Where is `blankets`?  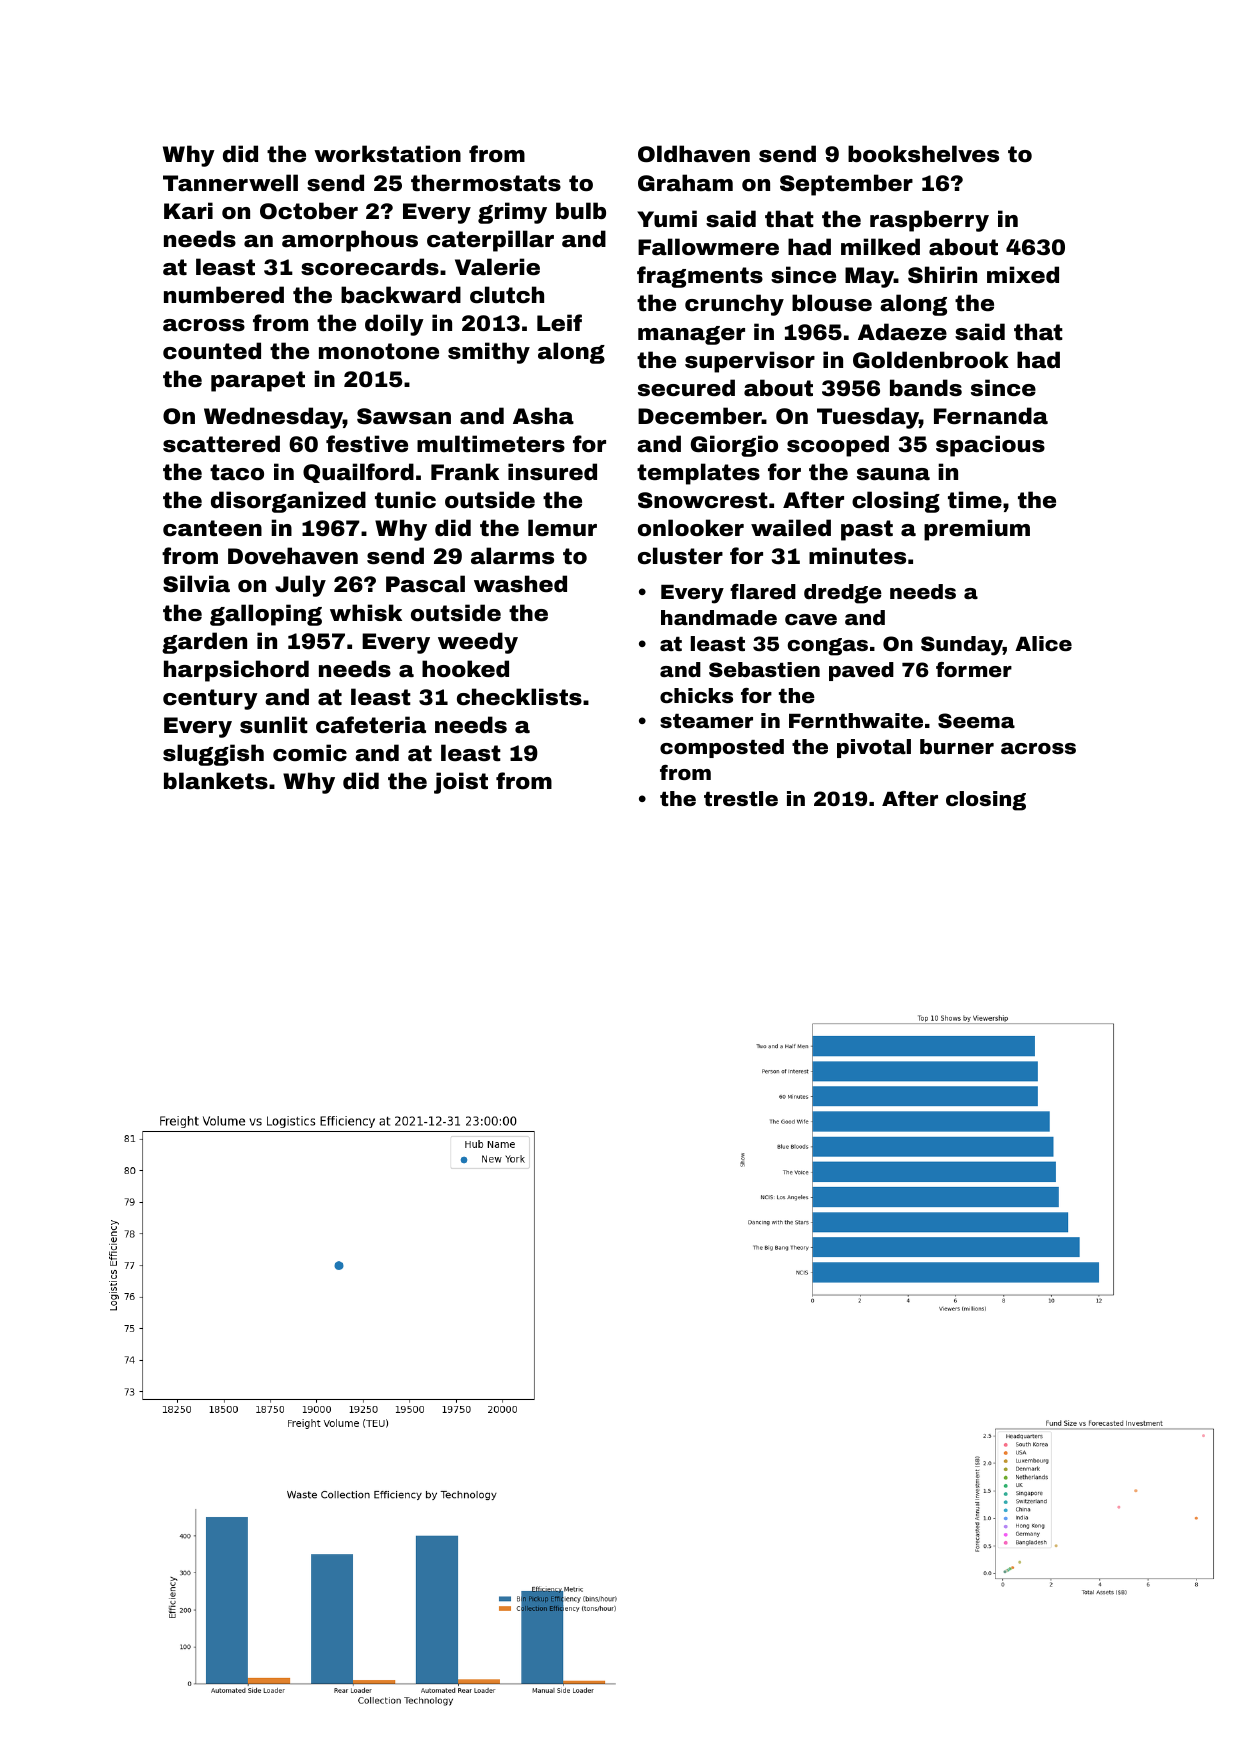 blankets is located at coordinates (216, 781).
